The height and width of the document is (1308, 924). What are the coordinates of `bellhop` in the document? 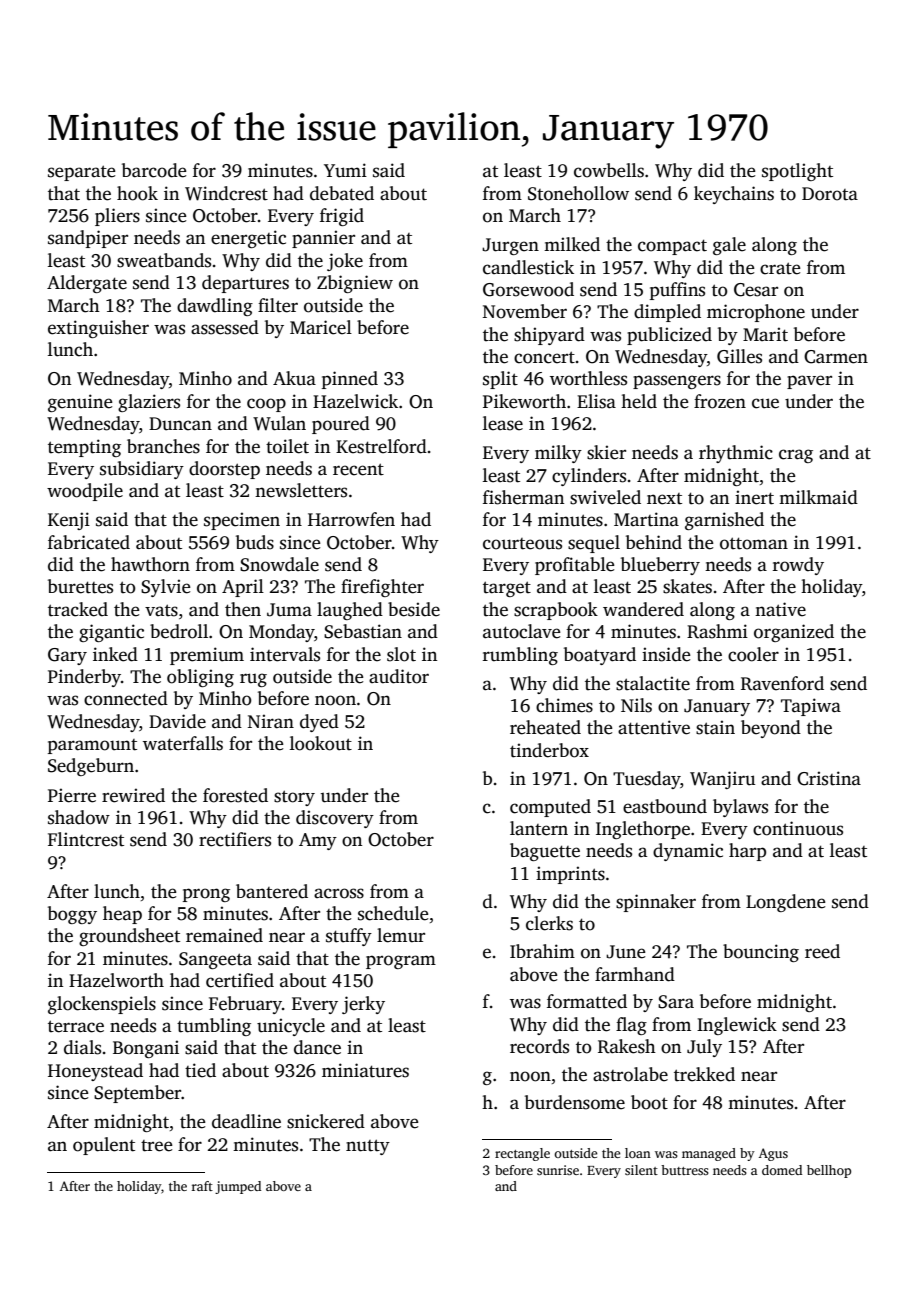 It's located at (829, 1171).
